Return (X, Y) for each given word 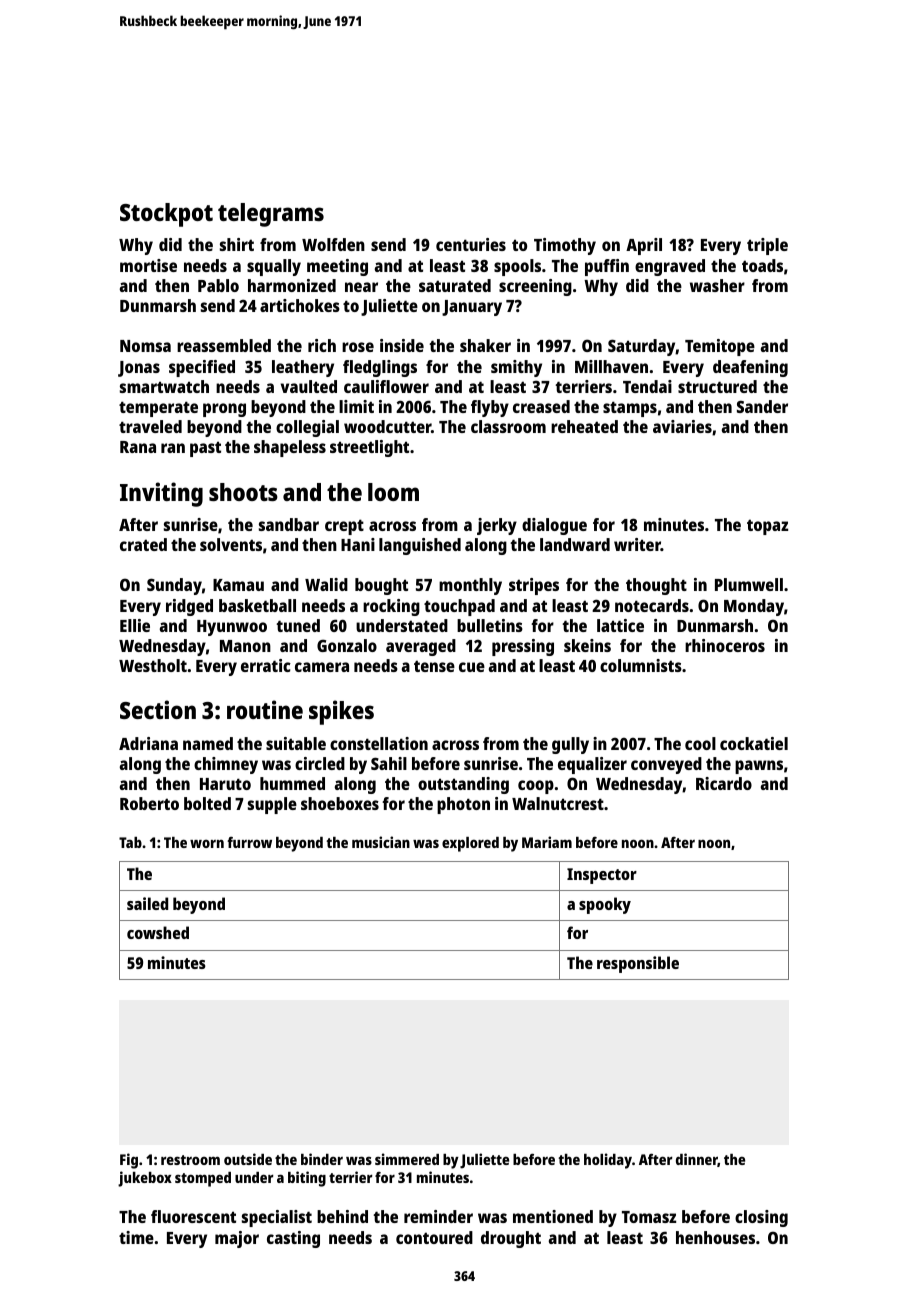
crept (344, 527)
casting (293, 1239)
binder (322, 1159)
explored (470, 844)
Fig (129, 1161)
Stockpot (166, 215)
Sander (762, 406)
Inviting (161, 494)
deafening (750, 368)
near (361, 287)
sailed (147, 903)
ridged (189, 607)
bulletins (490, 625)
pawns (759, 767)
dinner (697, 1160)
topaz (767, 527)
